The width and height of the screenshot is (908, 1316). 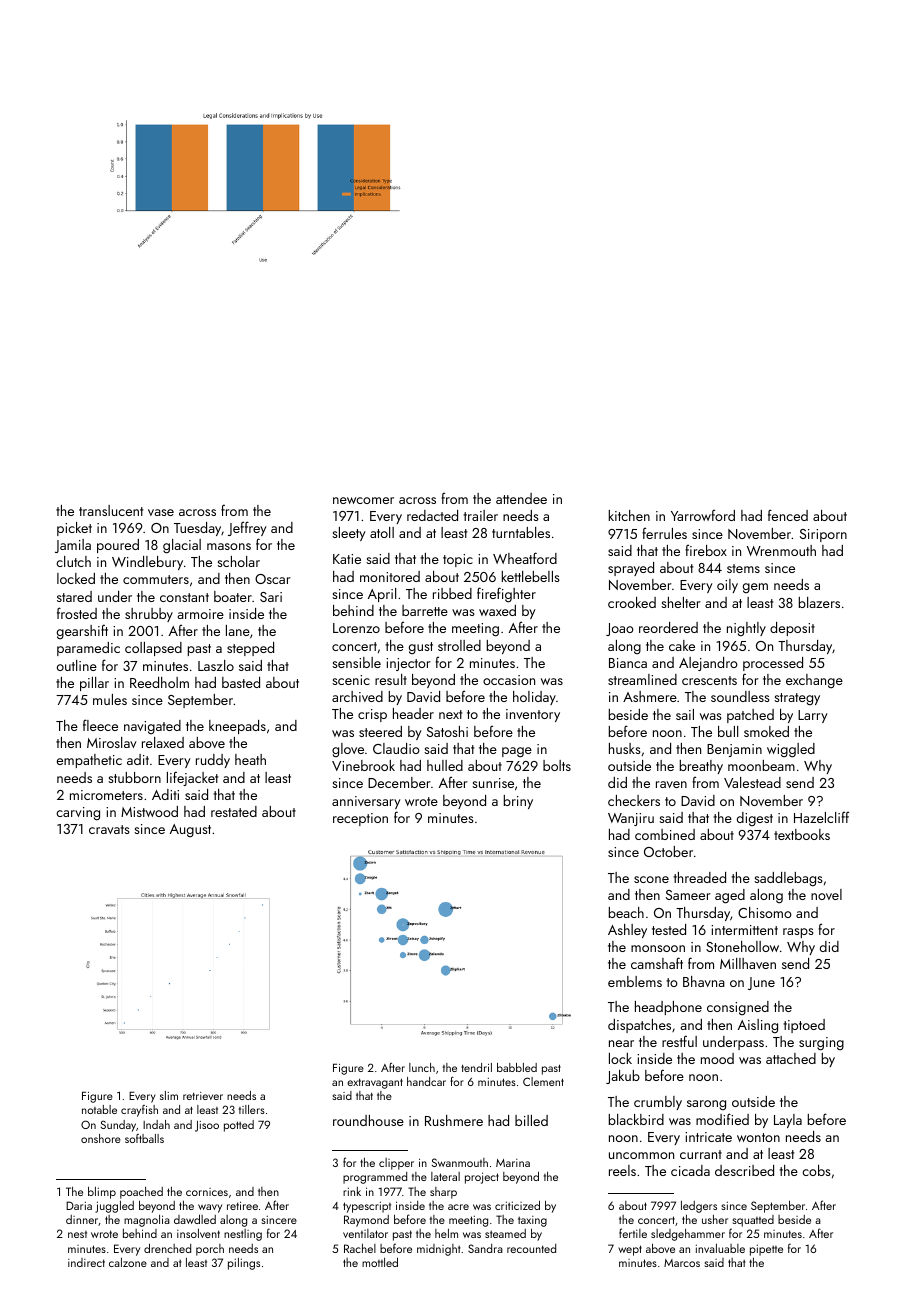 I want to click on fenced, so click(x=788, y=515).
